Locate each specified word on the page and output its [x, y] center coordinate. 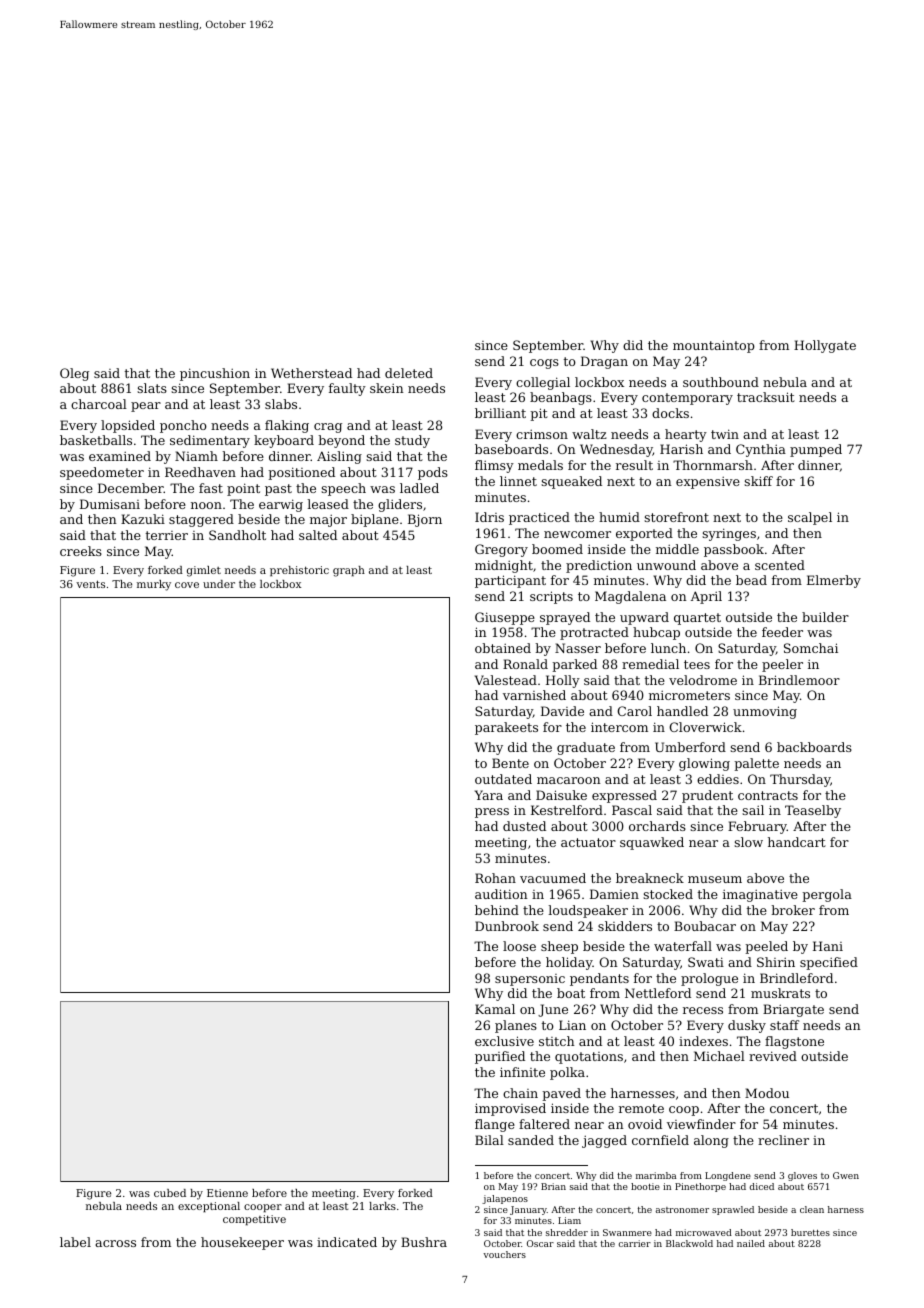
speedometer [102, 473]
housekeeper [242, 1243]
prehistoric [299, 571]
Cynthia [761, 450]
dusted [524, 826]
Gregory [501, 550]
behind [497, 910]
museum [715, 879]
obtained [503, 648]
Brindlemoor [799, 680]
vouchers [504, 1254]
